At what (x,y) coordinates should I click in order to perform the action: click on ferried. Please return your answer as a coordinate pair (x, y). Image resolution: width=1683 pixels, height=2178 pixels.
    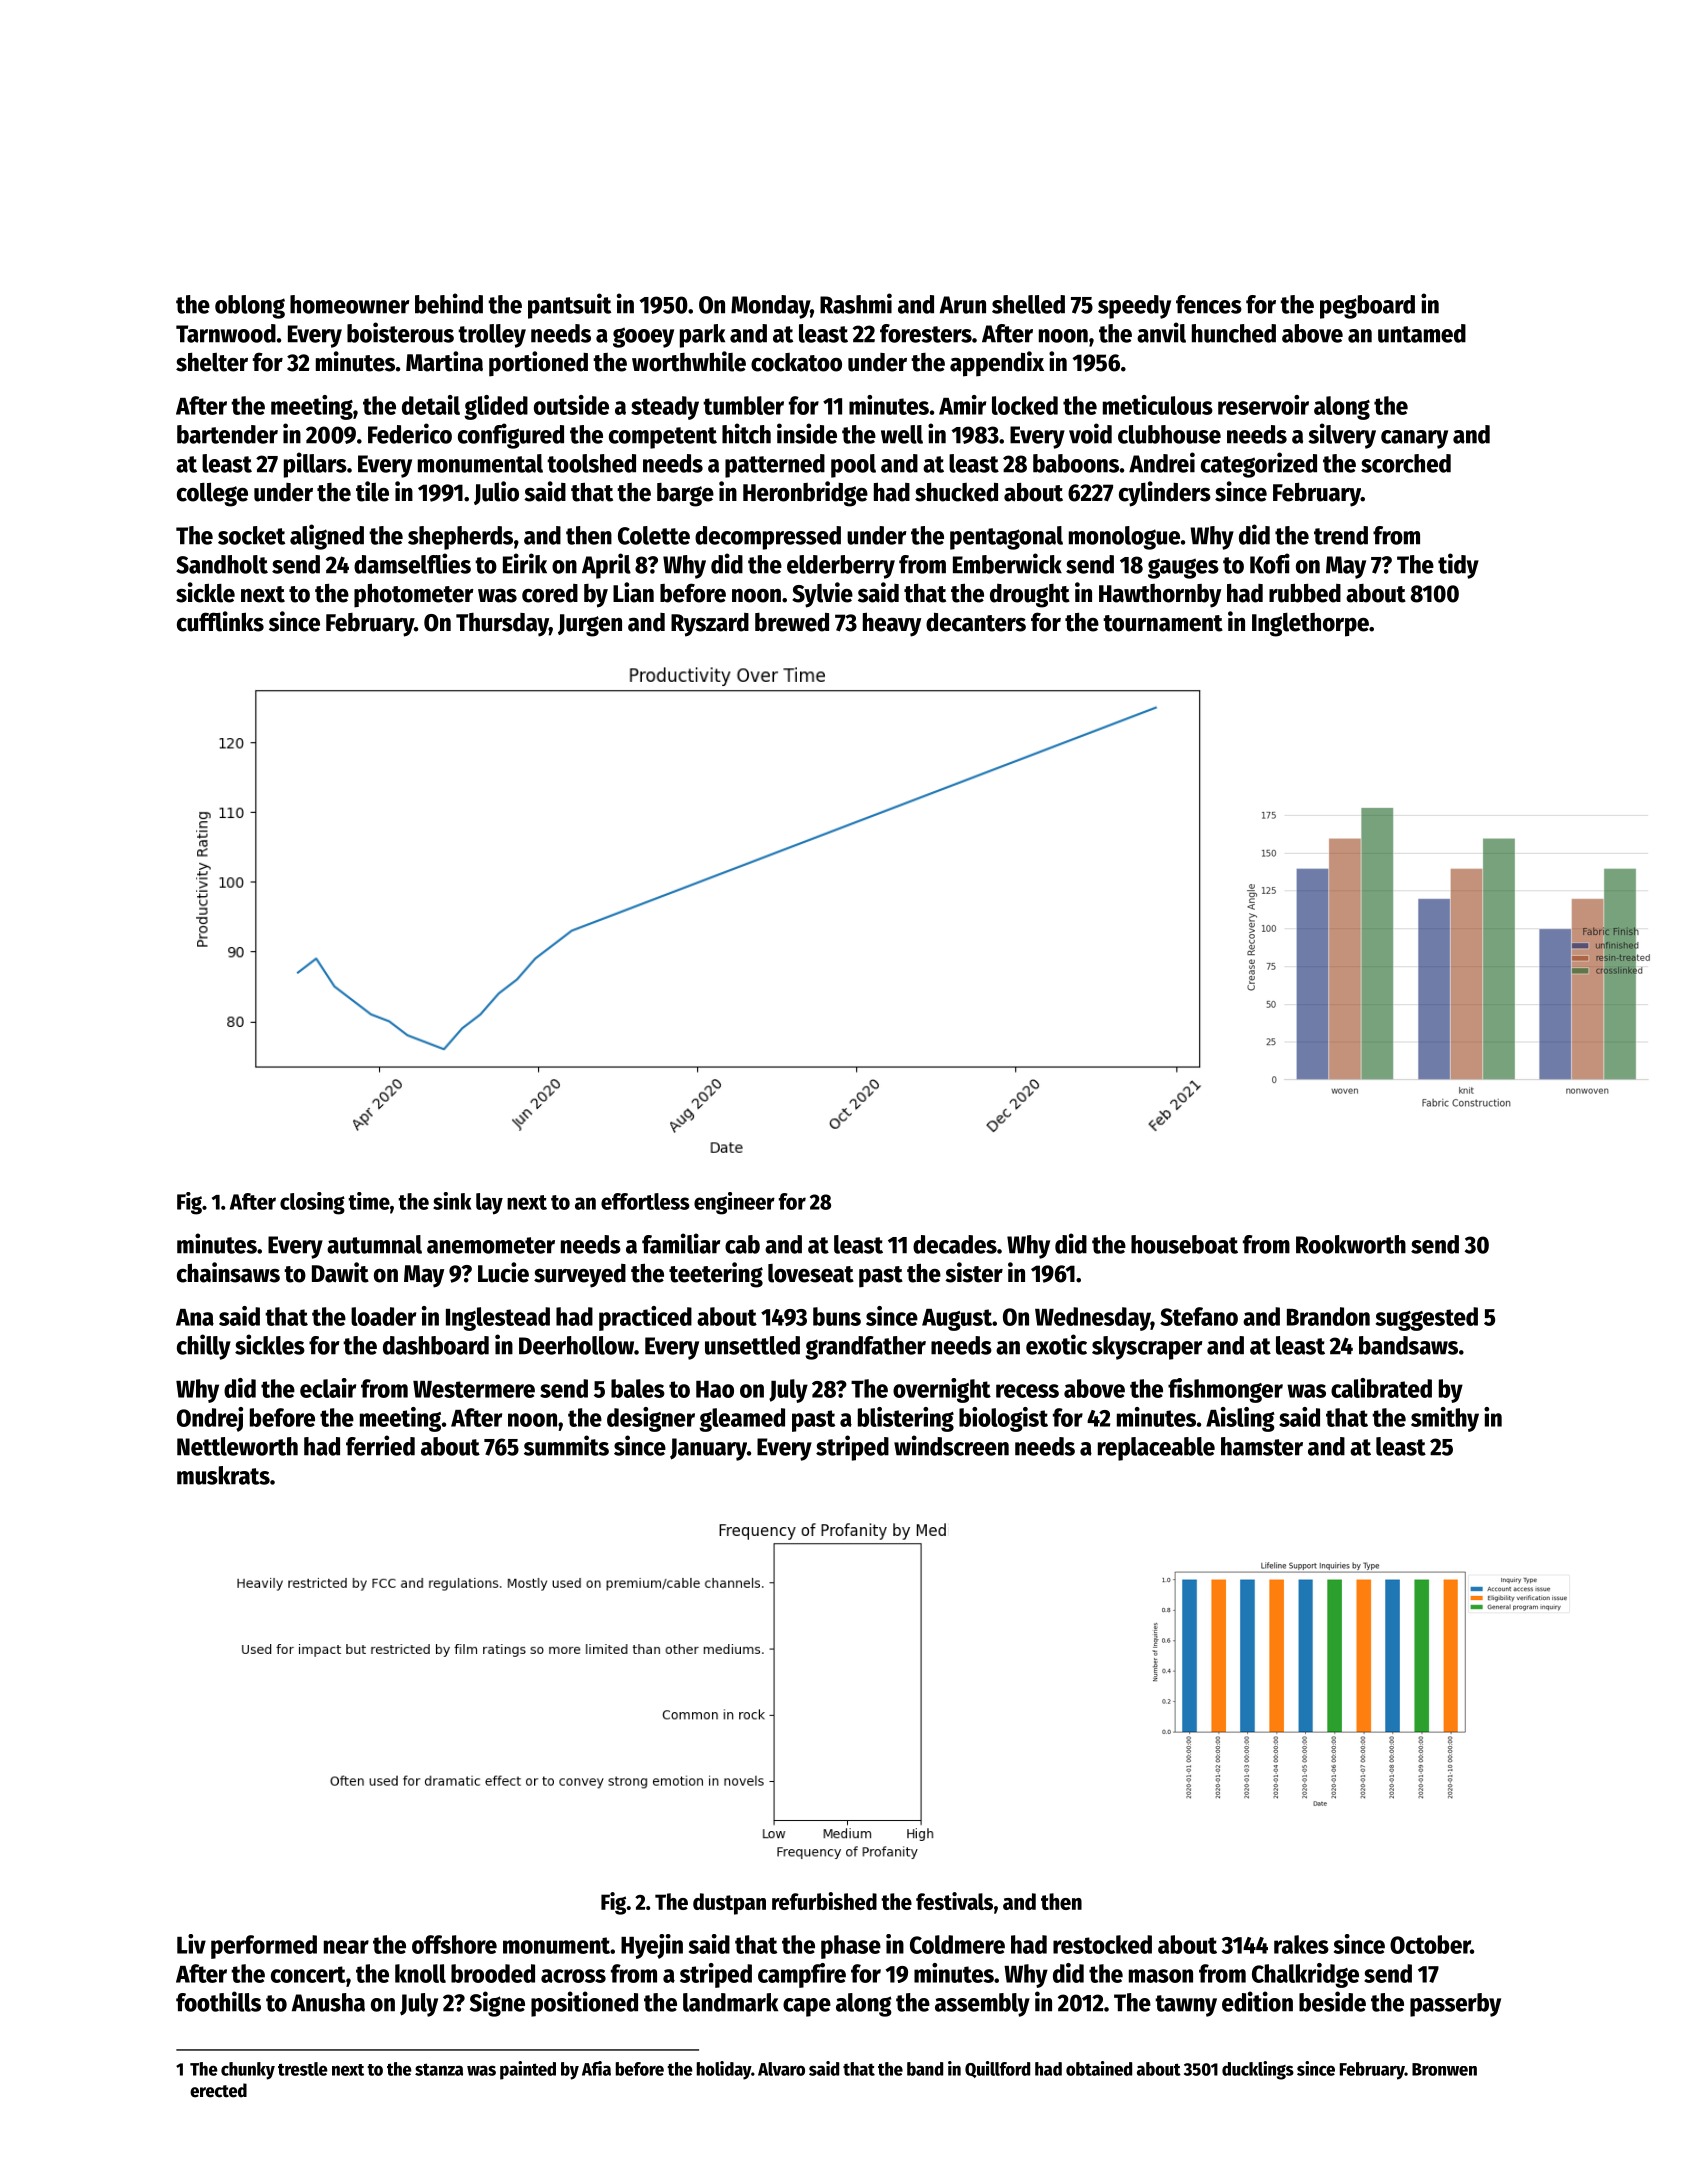
    Looking at the image, I should click on (380, 1445).
